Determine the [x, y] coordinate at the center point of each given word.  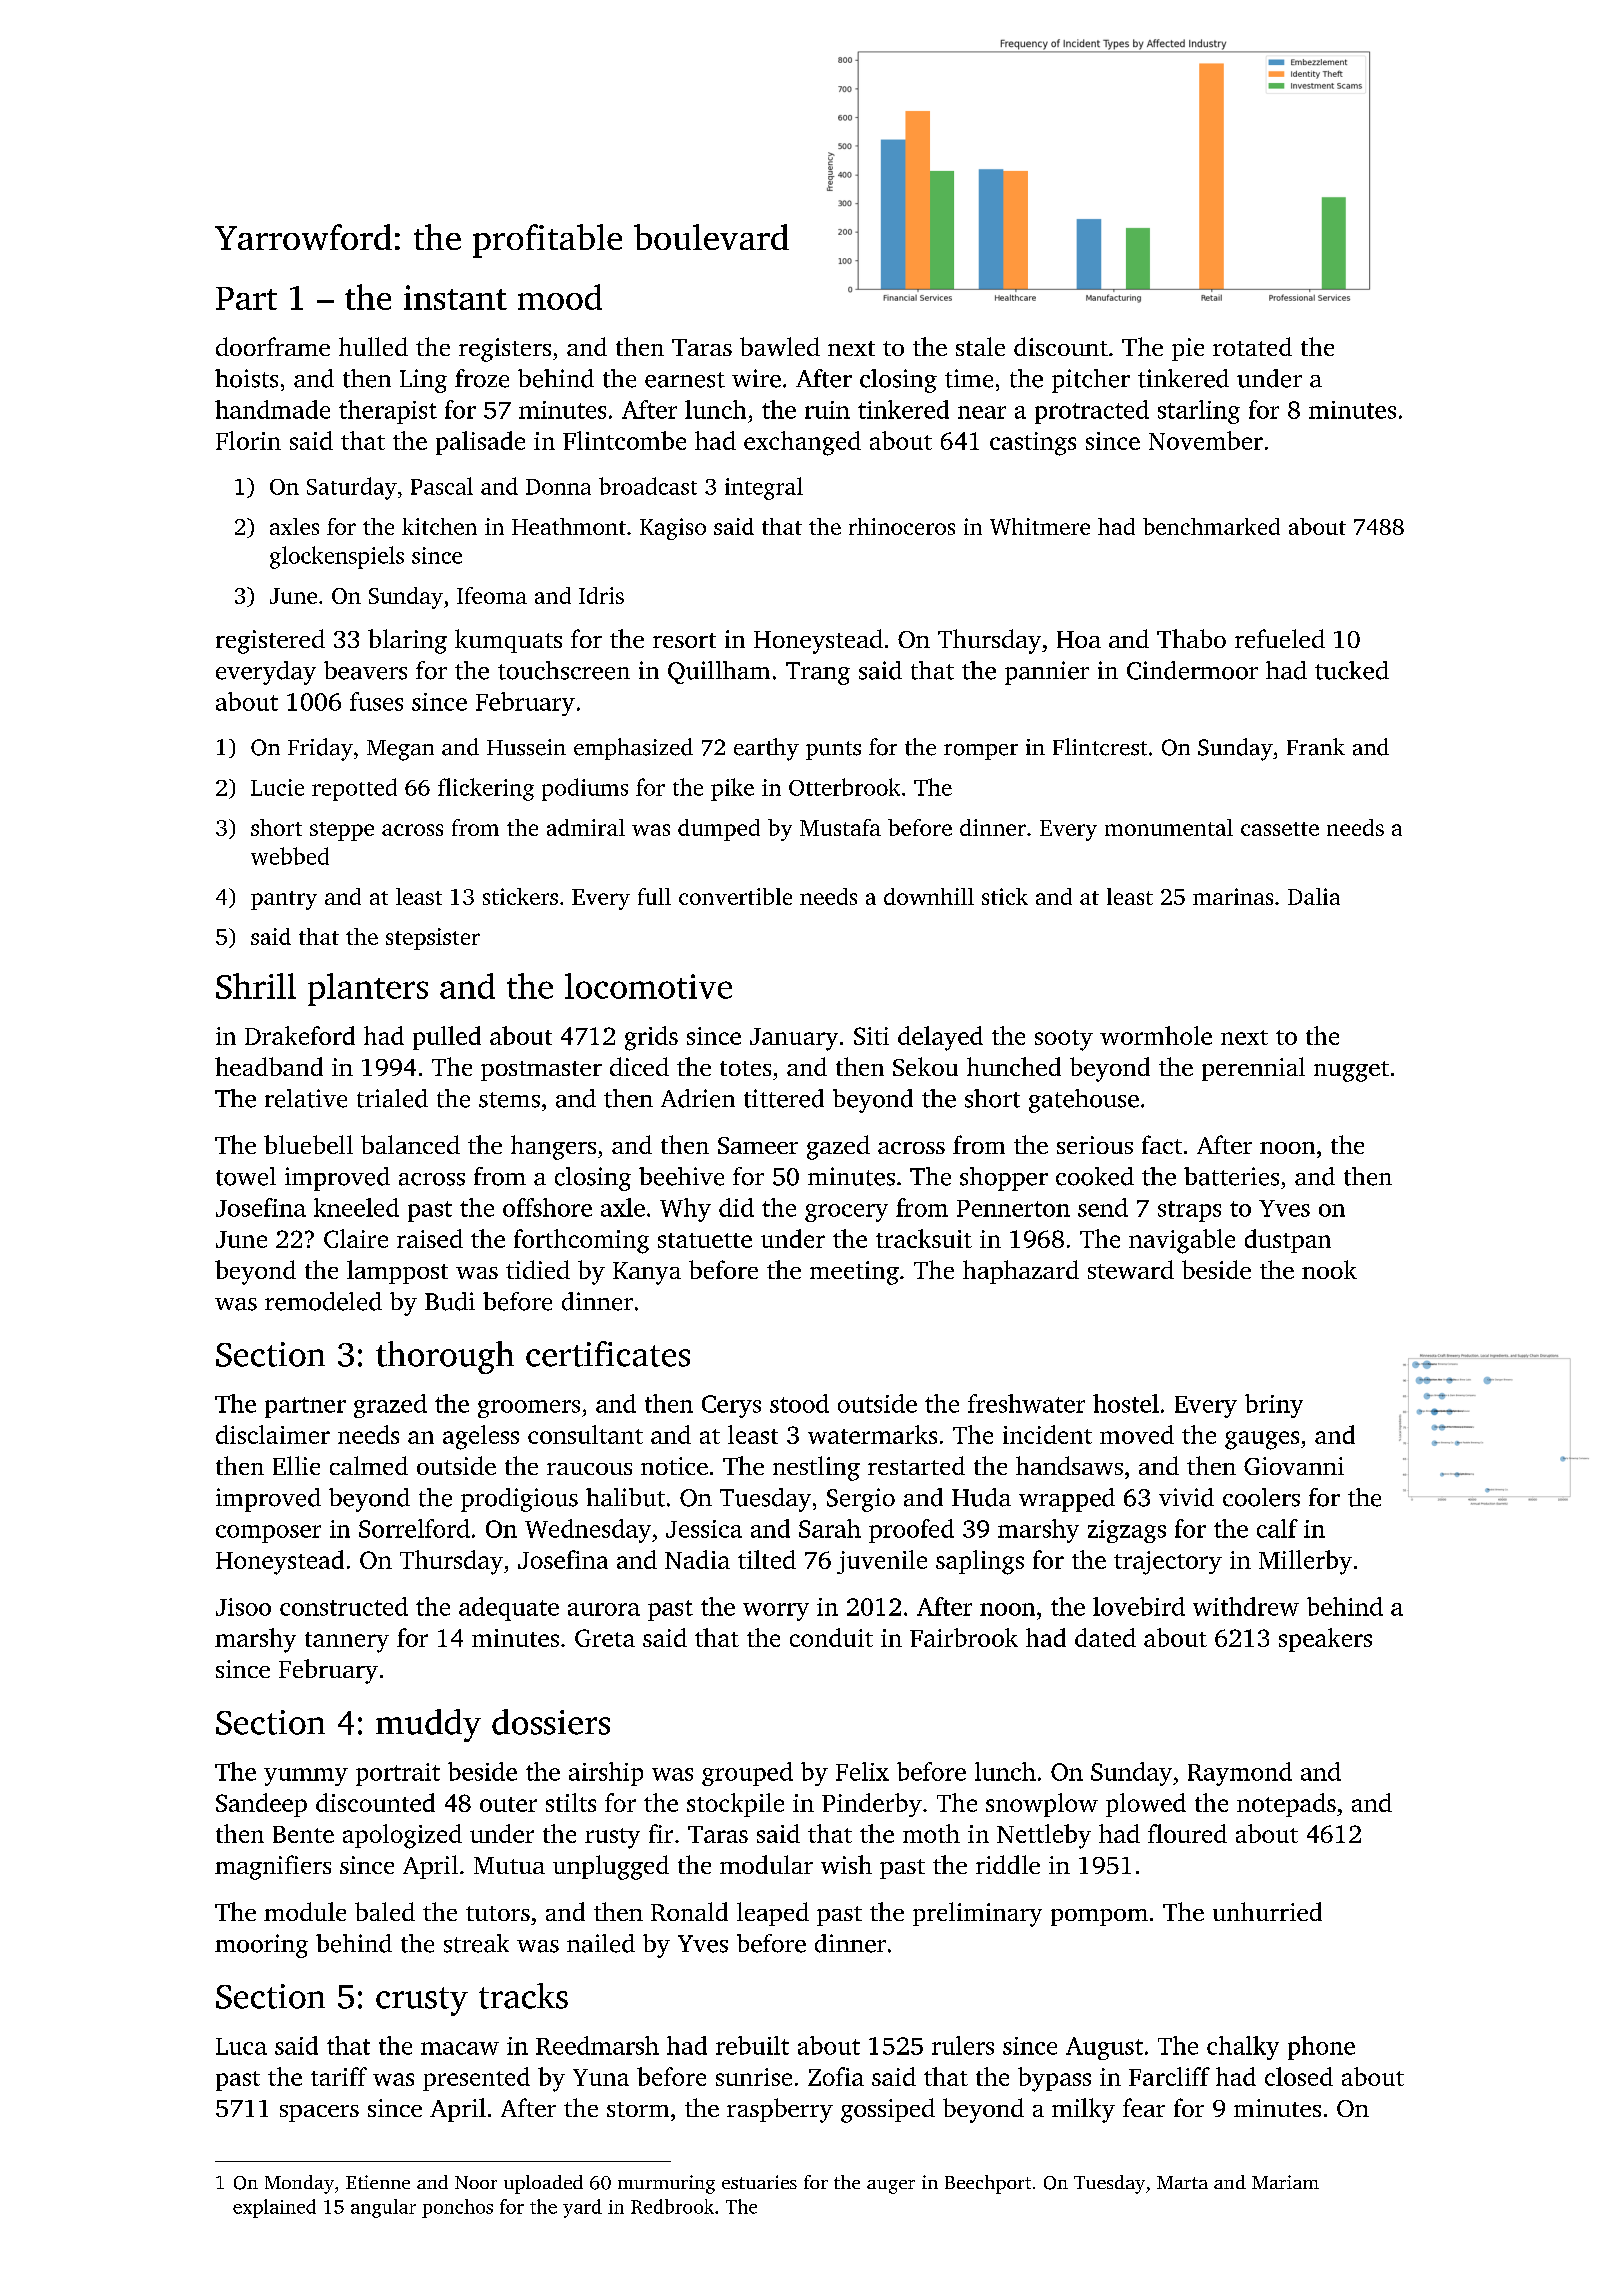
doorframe [273, 346]
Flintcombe [624, 440]
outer [508, 1804]
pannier [1047, 673]
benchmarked [1211, 526]
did [736, 1207]
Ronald [689, 1911]
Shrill [256, 986]
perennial [1253, 1069]
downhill [929, 896]
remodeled [323, 1301]
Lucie [277, 787]
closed [1299, 2076]
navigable [1182, 1241]
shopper [1004, 1179]
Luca [241, 2046]
